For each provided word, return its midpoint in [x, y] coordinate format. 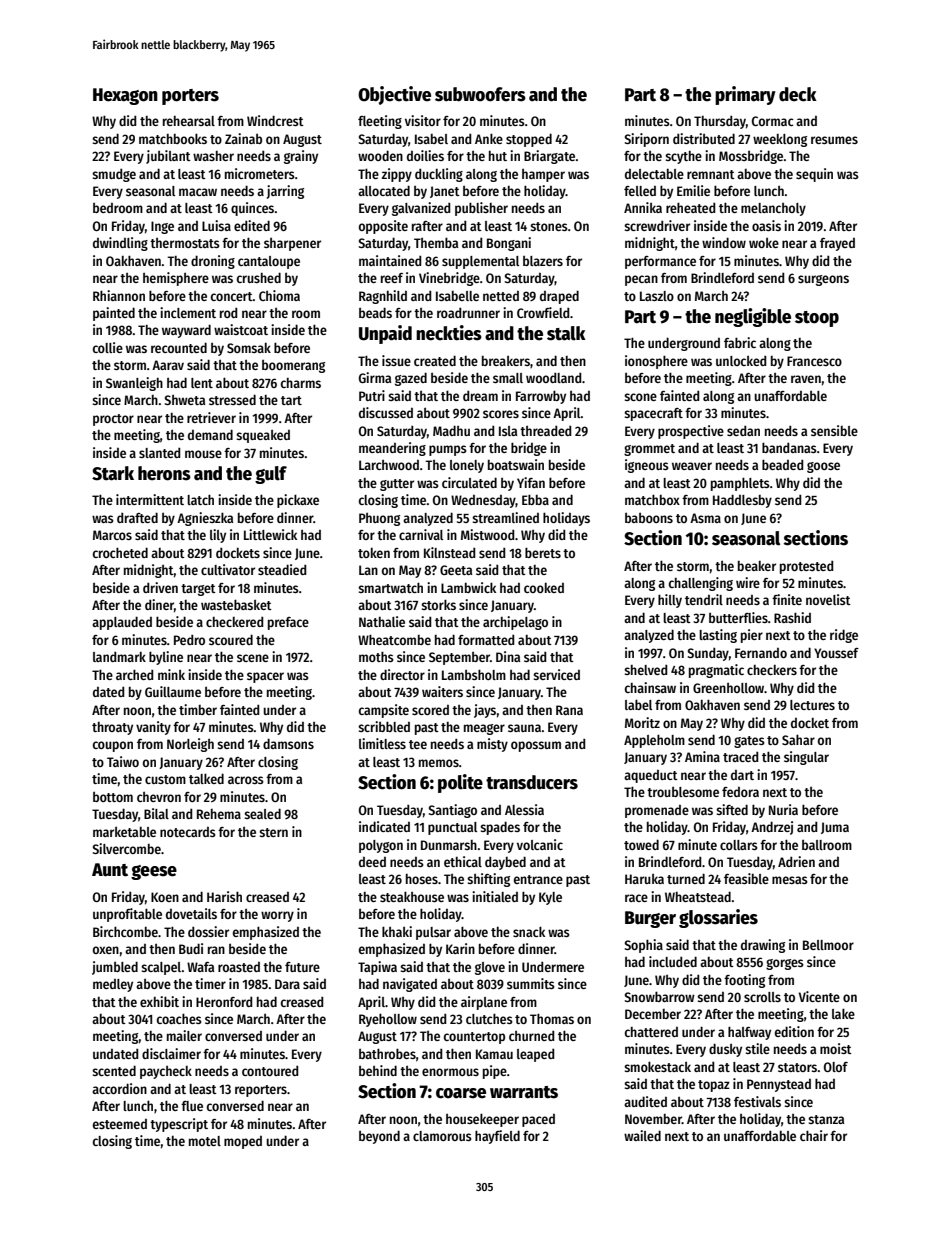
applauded [122, 623]
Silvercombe [127, 848]
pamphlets [740, 484]
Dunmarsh [449, 845]
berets [543, 552]
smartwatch [390, 587]
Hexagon [125, 96]
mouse [203, 454]
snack [529, 931]
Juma [835, 828]
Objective [394, 95]
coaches [179, 1018]
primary [745, 95]
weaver [692, 466]
